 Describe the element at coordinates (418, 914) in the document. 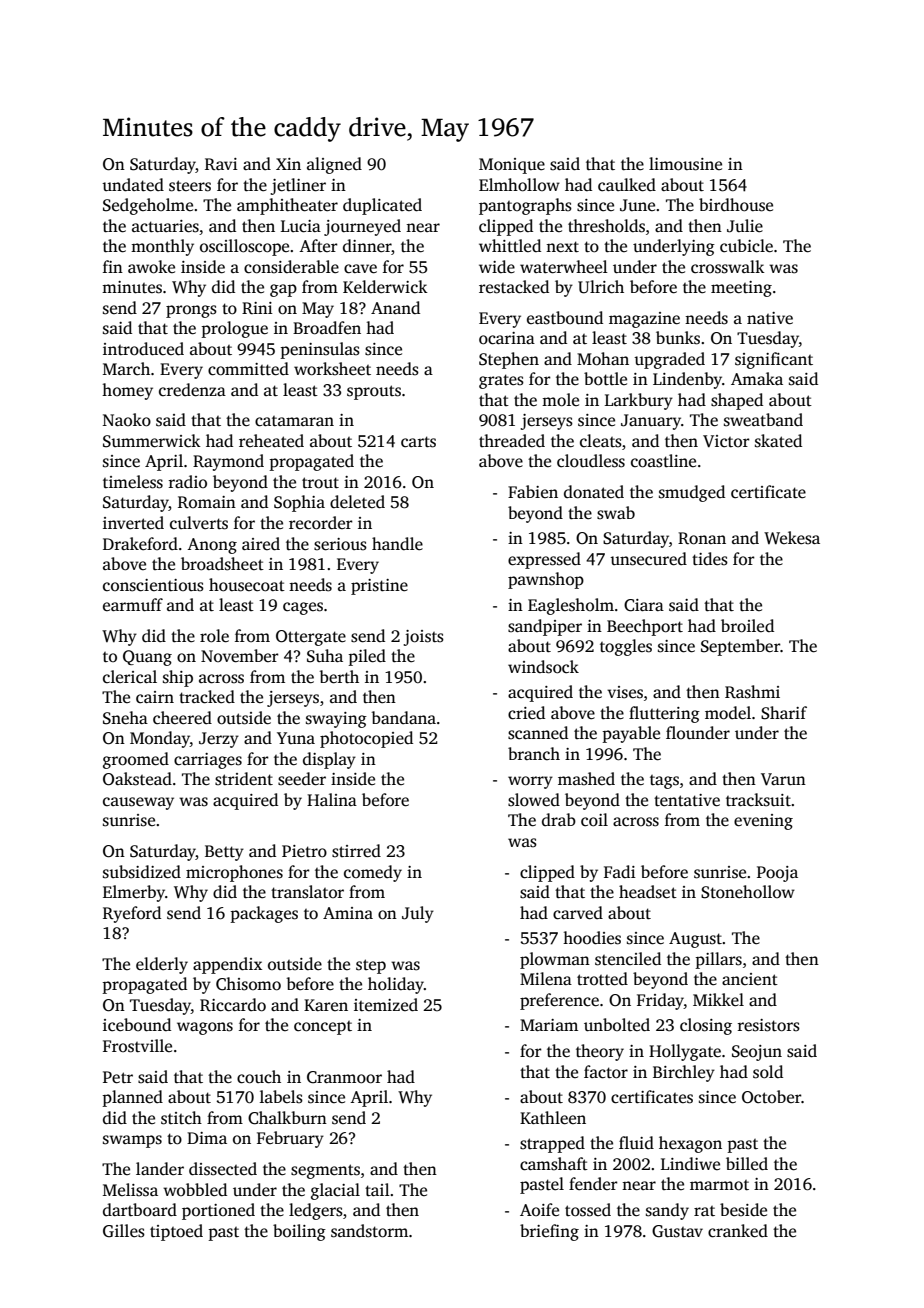

I see `July` at that location.
